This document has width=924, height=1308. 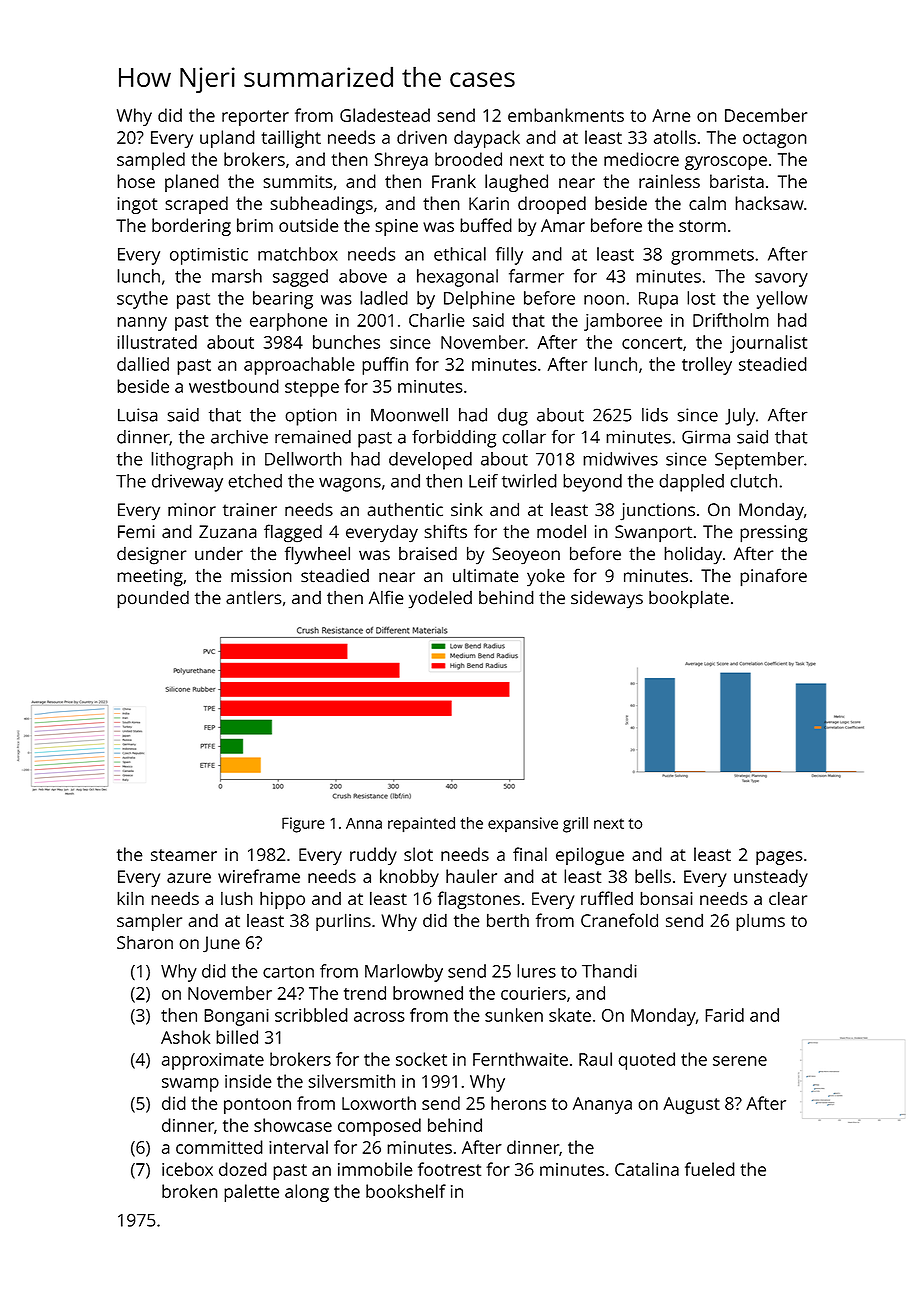 What do you see at coordinates (575, 825) in the document?
I see `grill` at bounding box center [575, 825].
